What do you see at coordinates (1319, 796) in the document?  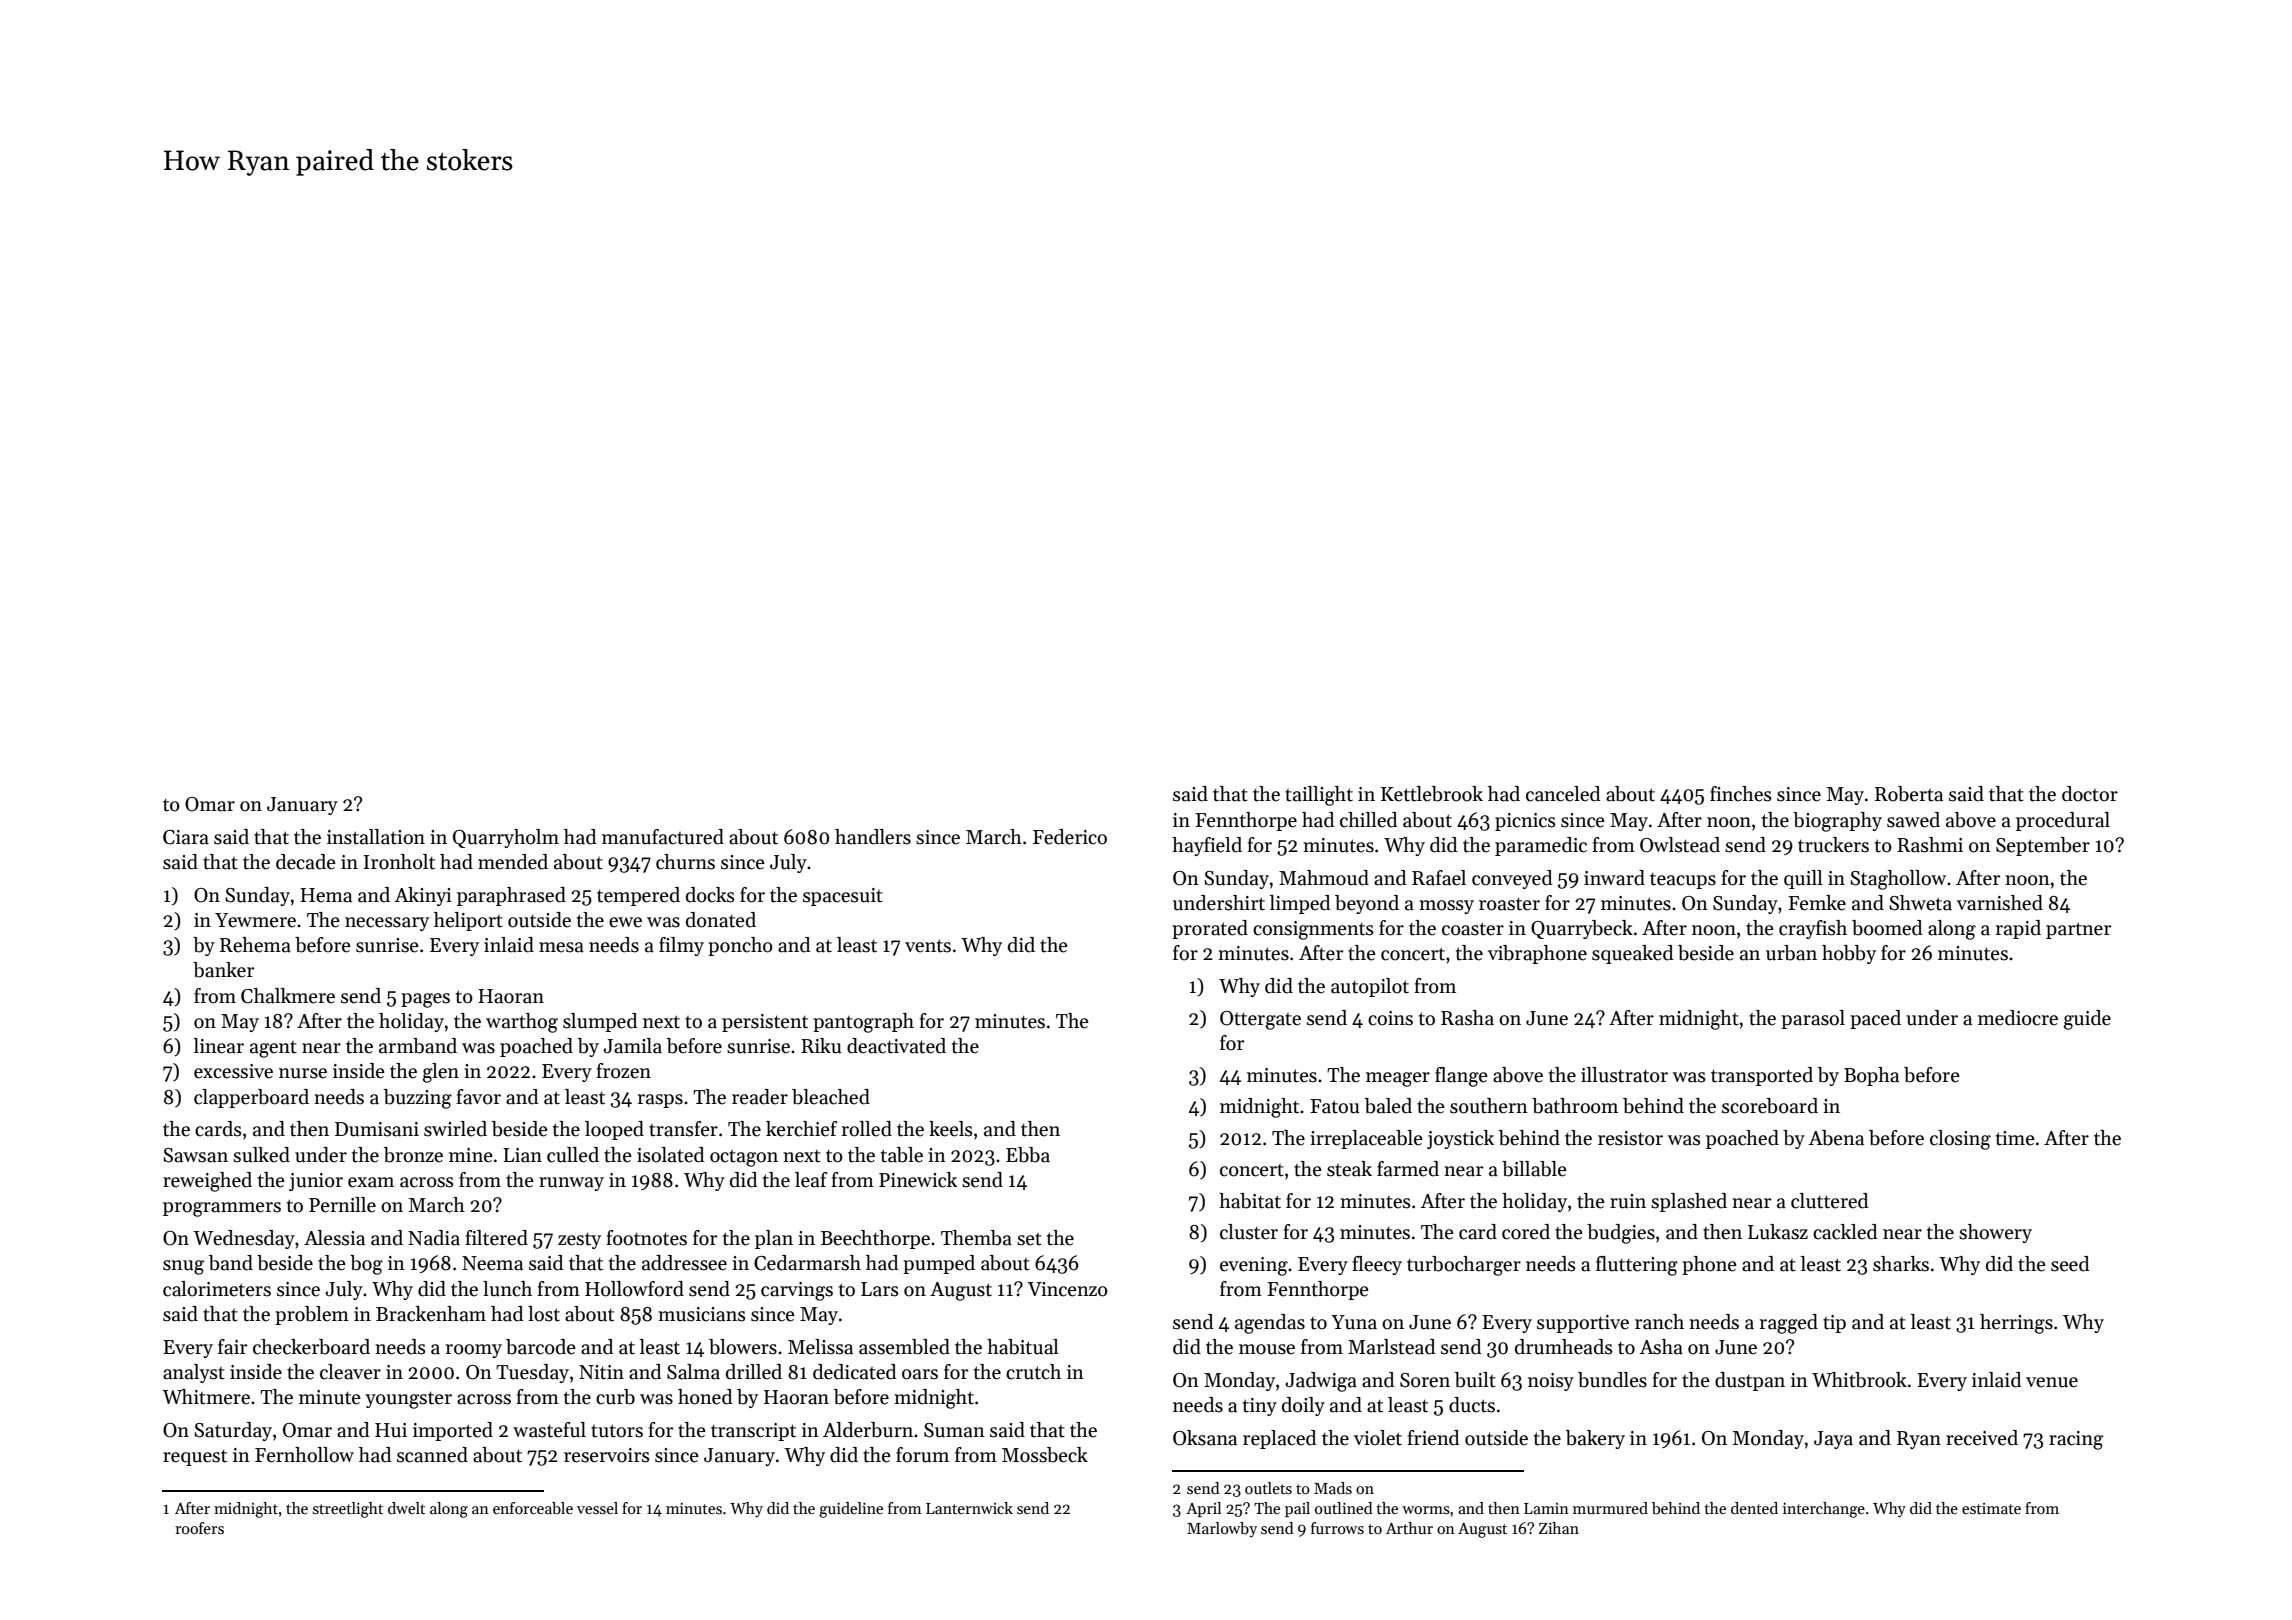 I see `taillight` at bounding box center [1319, 796].
